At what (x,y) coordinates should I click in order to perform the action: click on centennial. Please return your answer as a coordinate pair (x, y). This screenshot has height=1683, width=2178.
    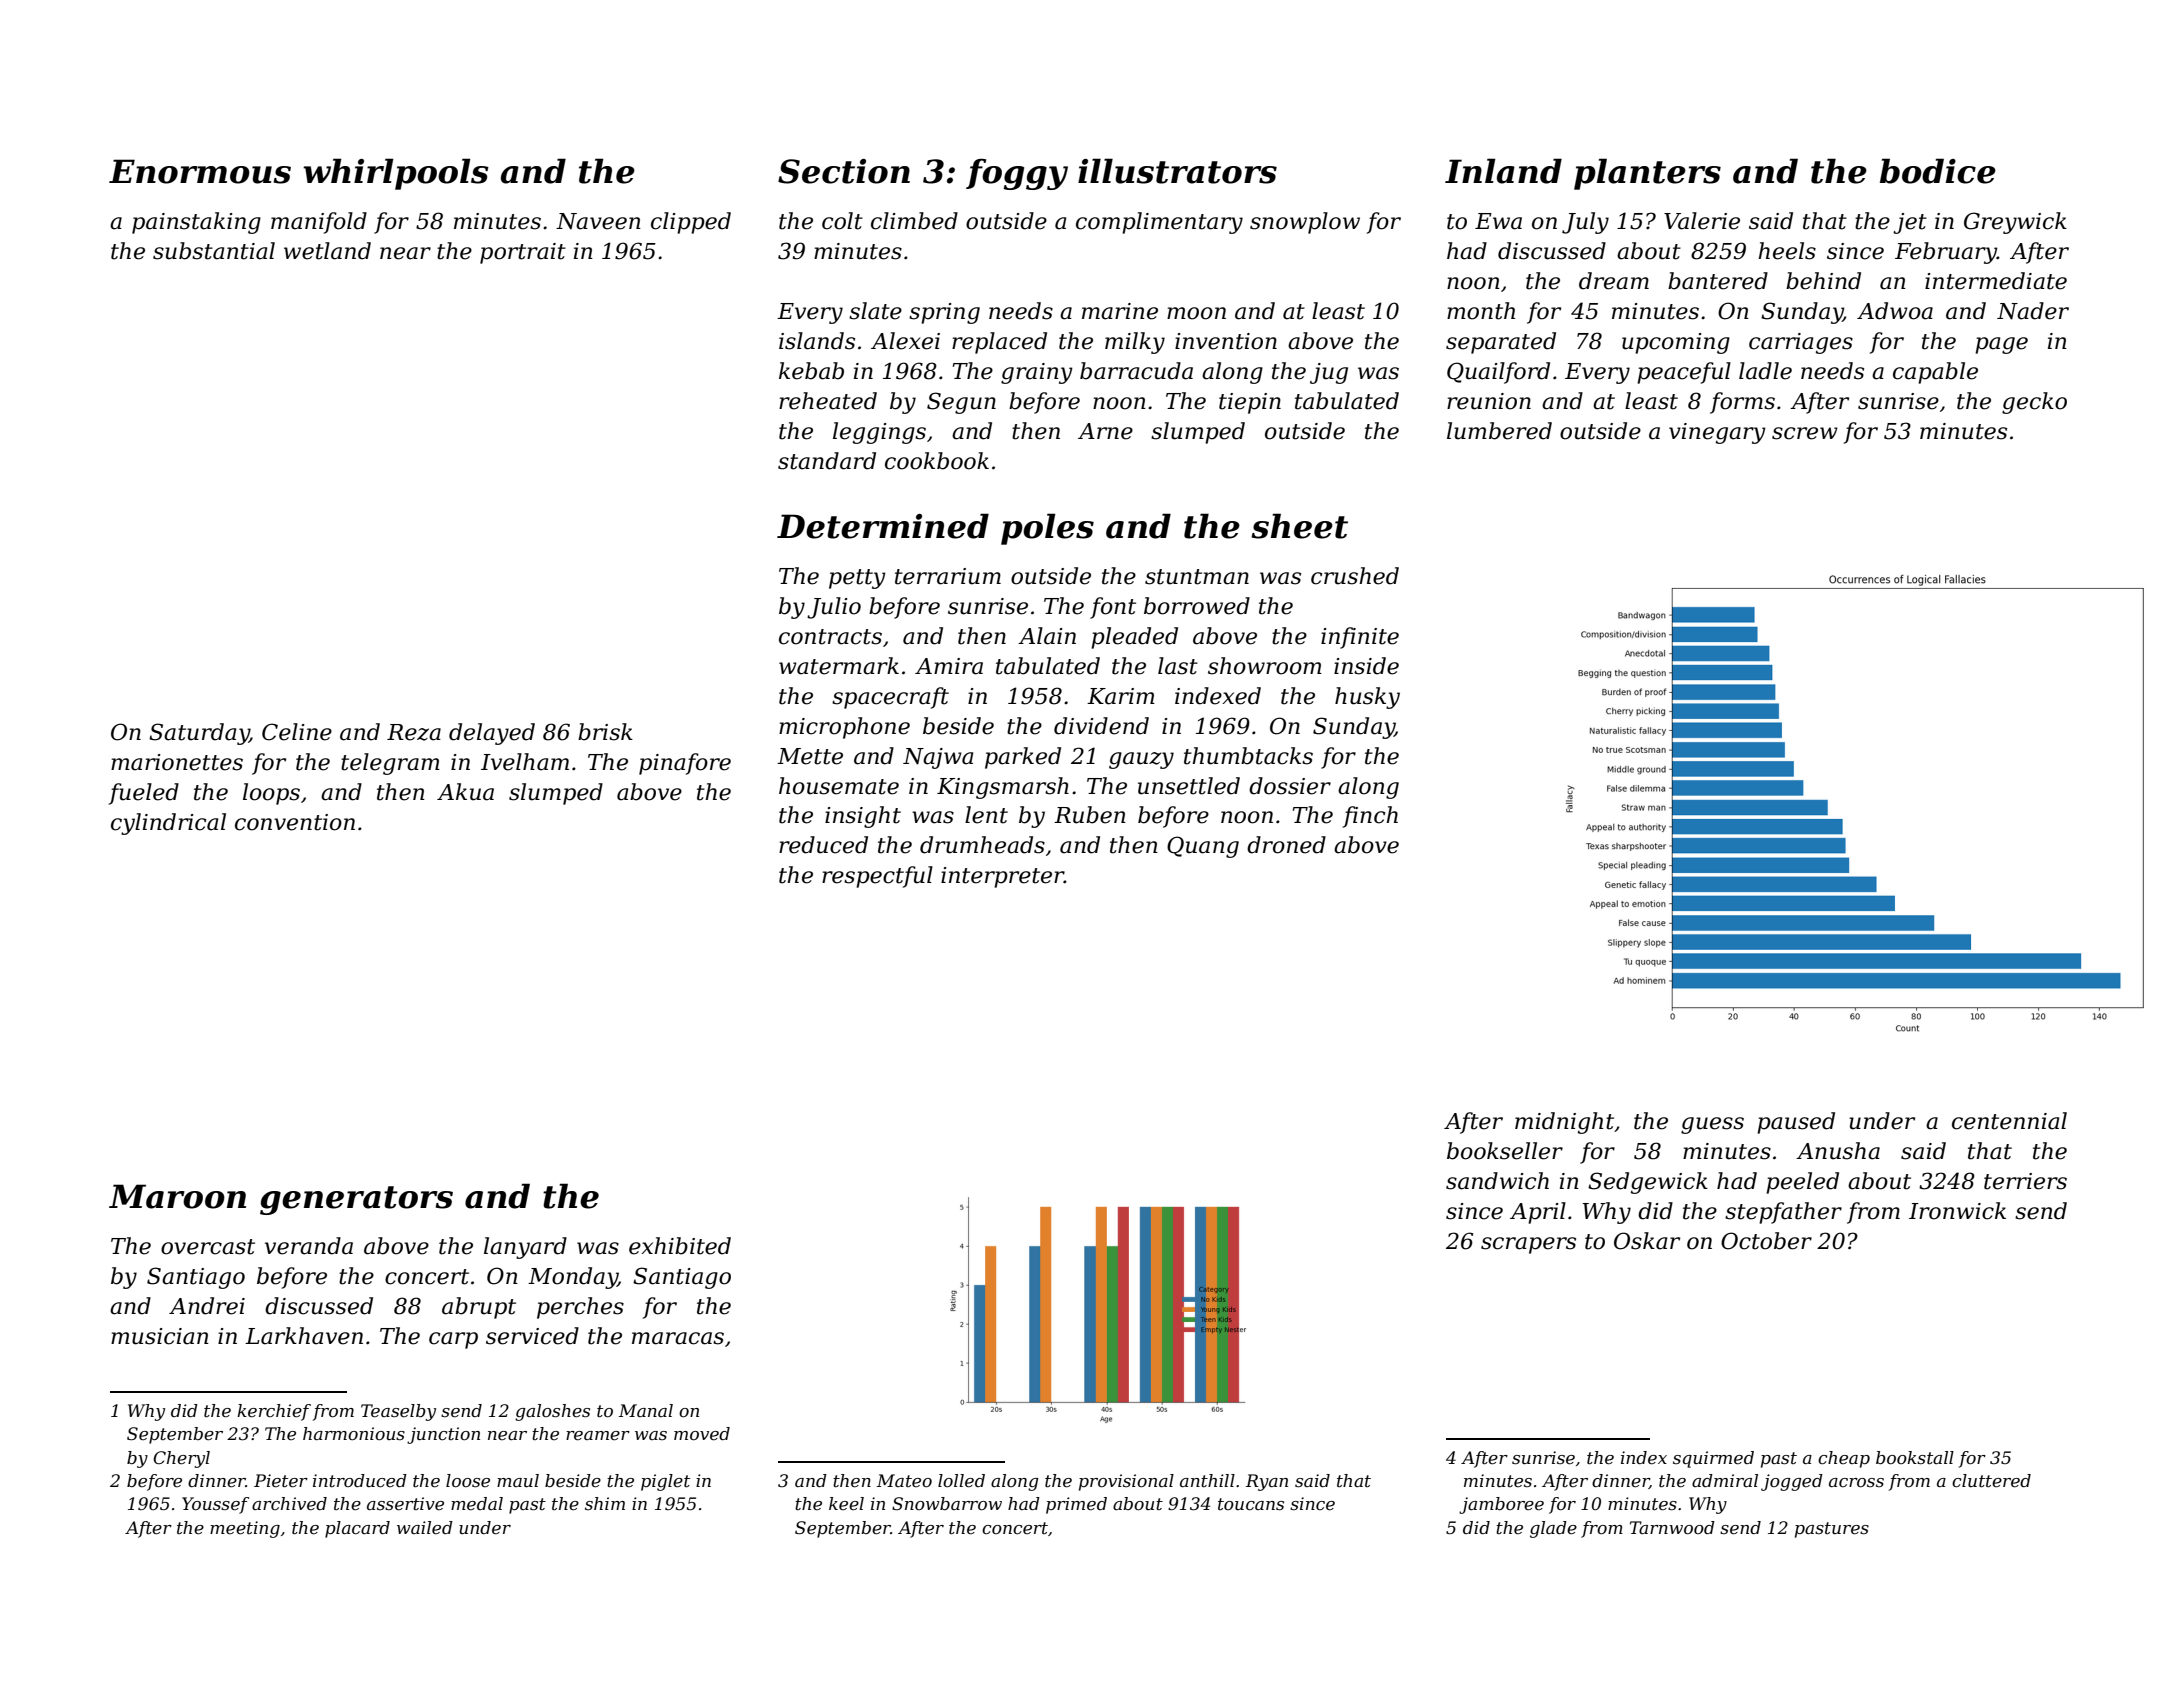
    Looking at the image, I should click on (2009, 1121).
